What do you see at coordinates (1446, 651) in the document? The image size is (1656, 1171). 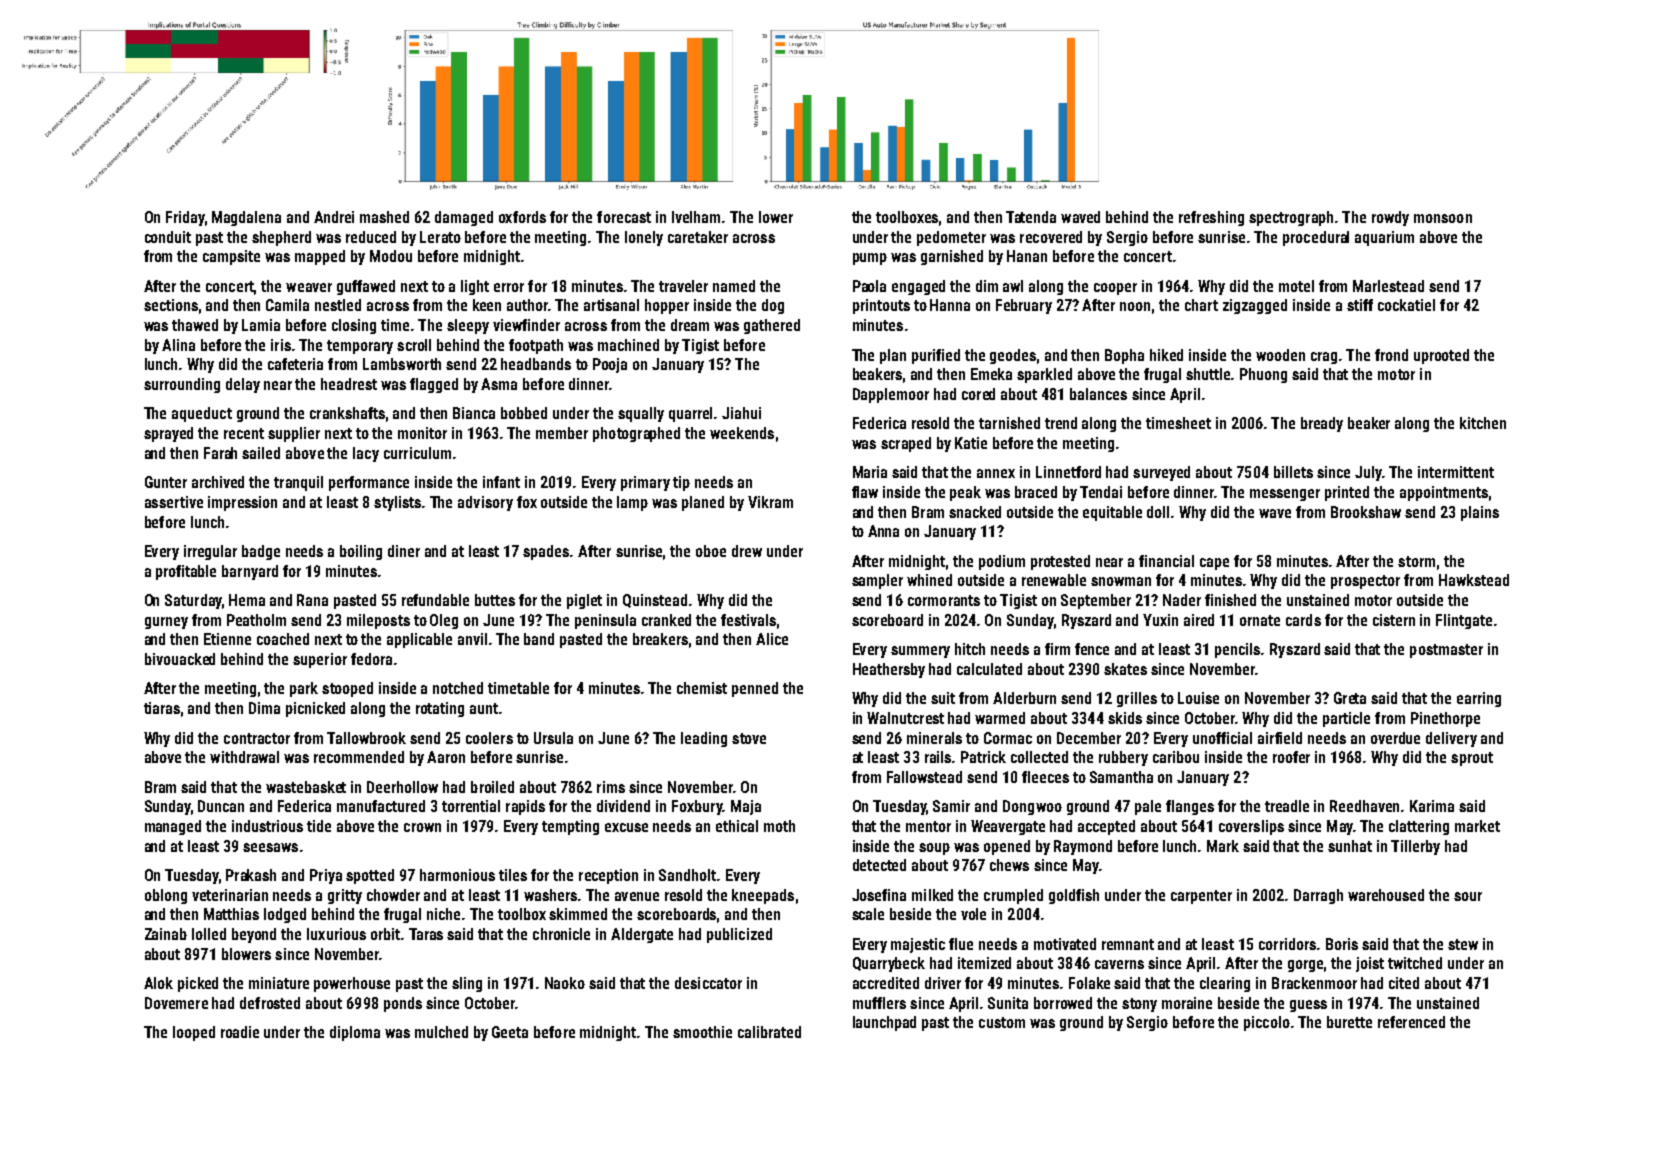 I see `postmaster` at bounding box center [1446, 651].
